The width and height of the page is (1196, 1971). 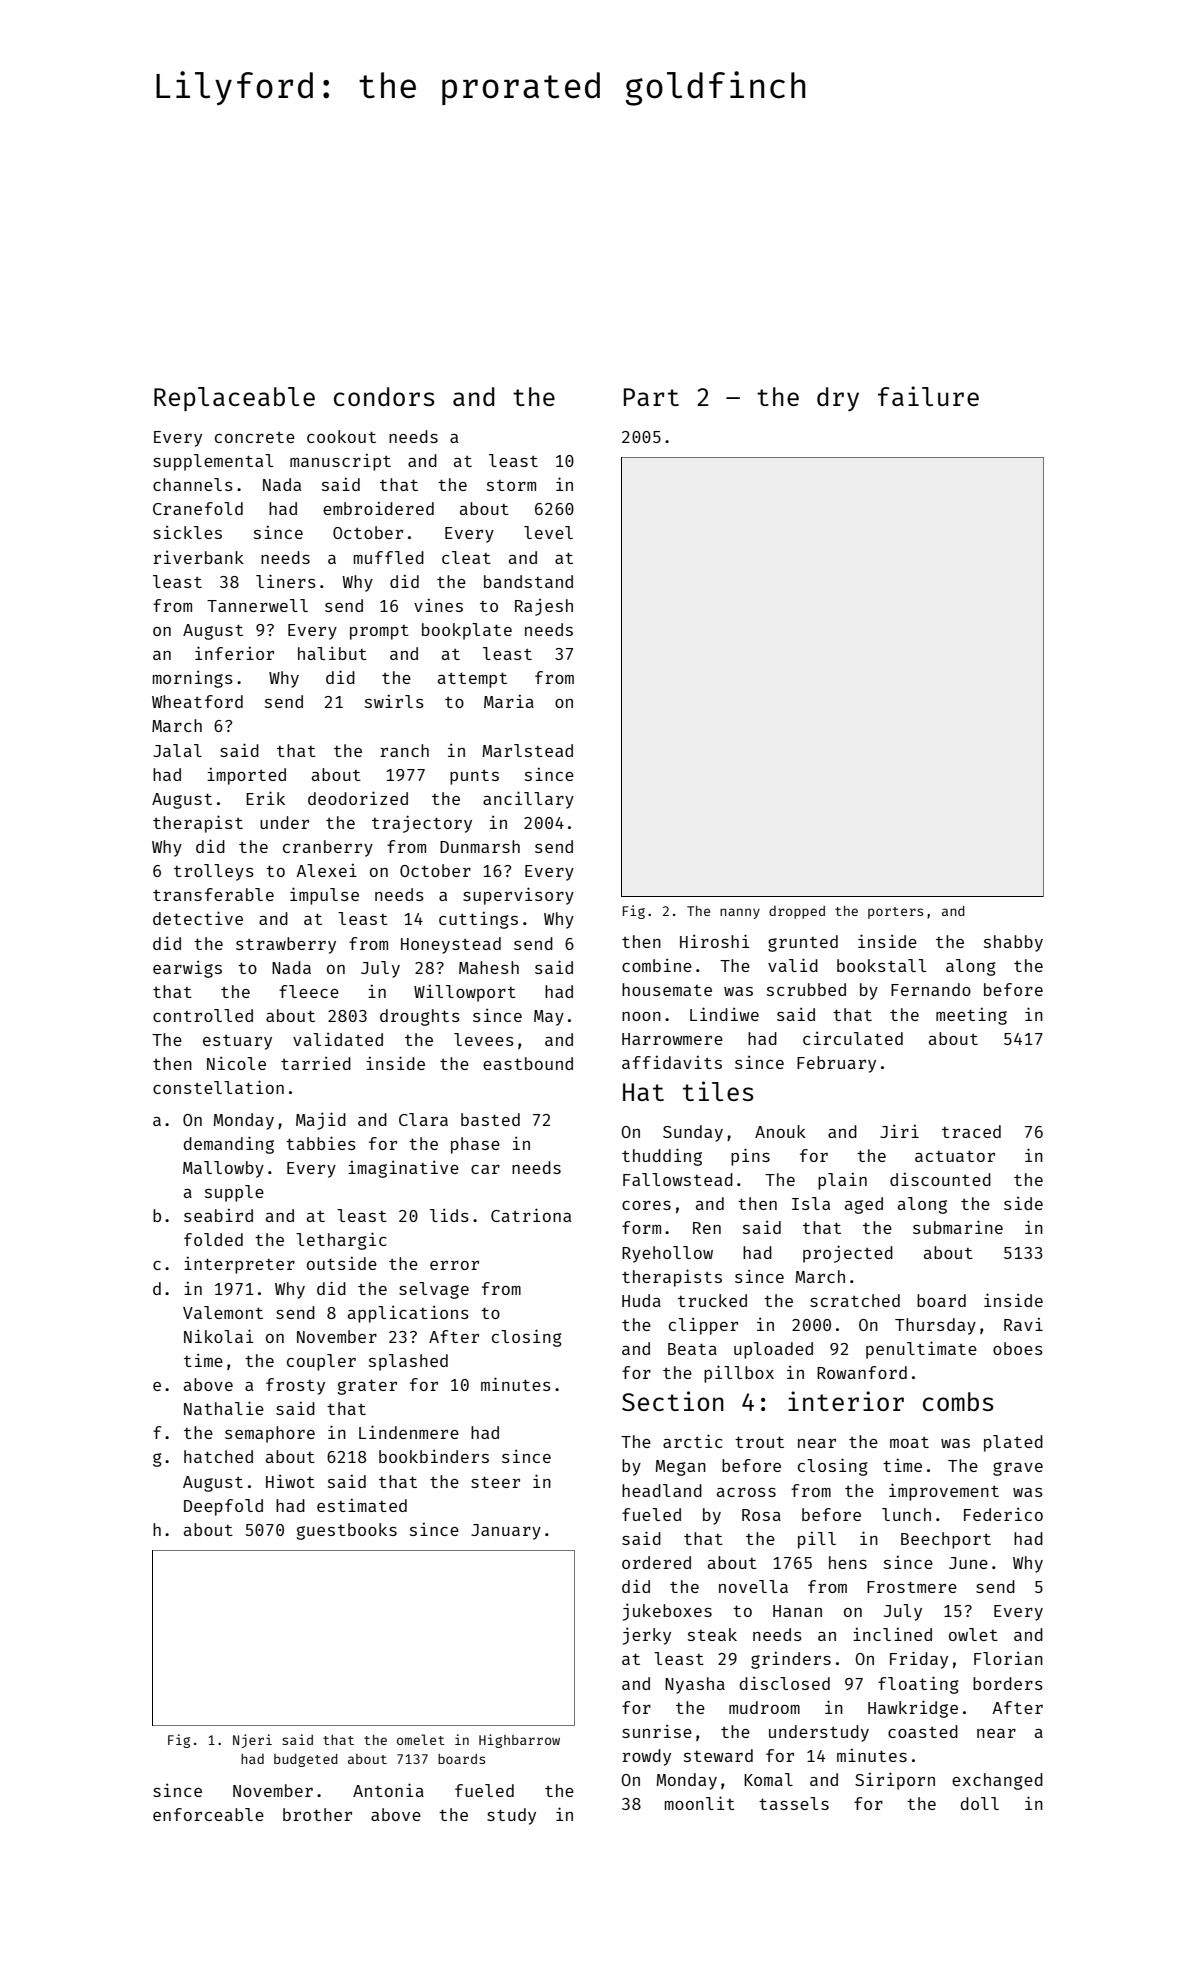 What do you see at coordinates (208, 1814) in the page?
I see `enforceable` at bounding box center [208, 1814].
